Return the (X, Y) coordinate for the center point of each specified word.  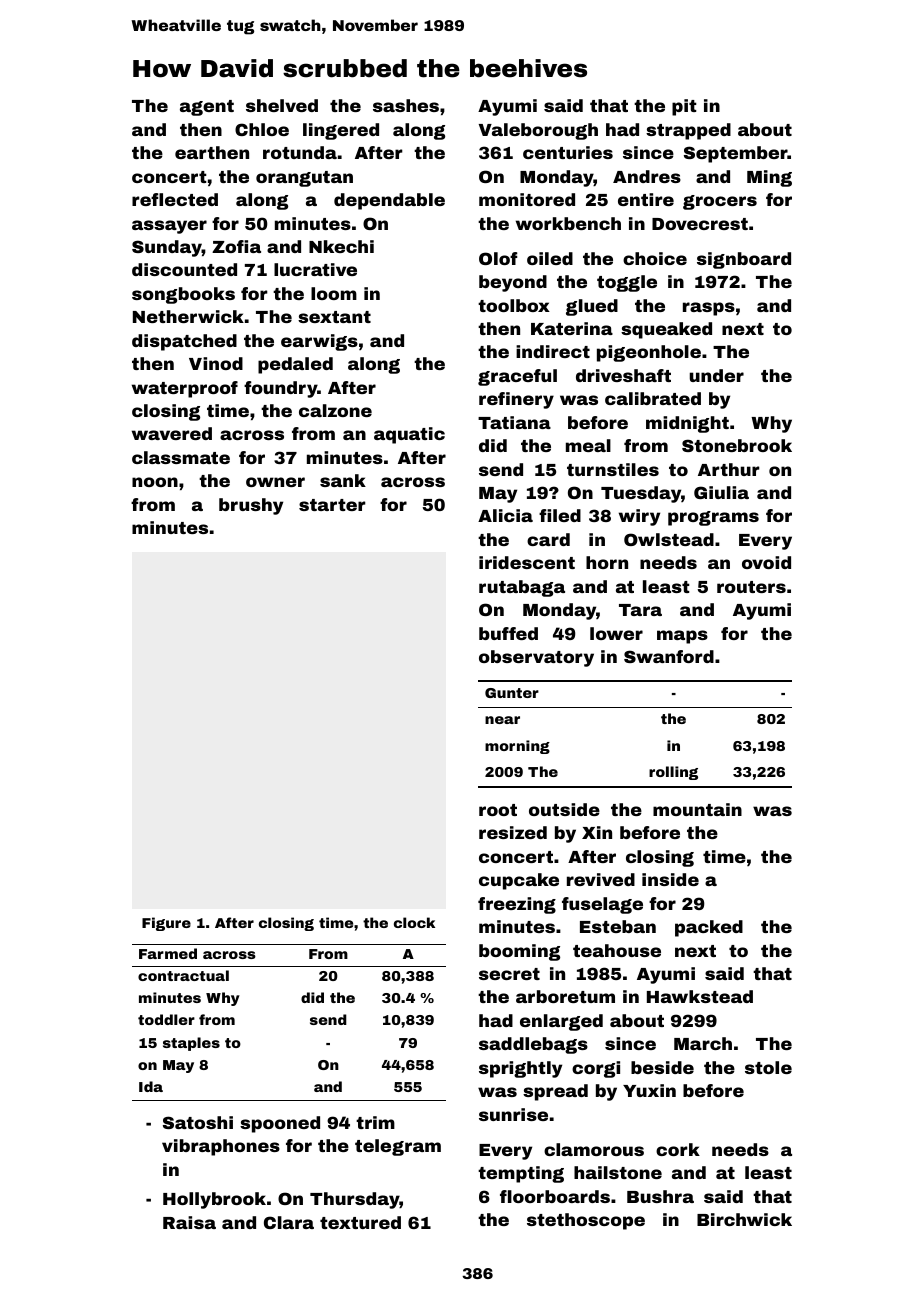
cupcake (519, 881)
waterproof (185, 389)
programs (713, 518)
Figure (166, 924)
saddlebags (533, 1045)
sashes (406, 105)
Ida (151, 1086)
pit (684, 107)
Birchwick (744, 1219)
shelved (282, 105)
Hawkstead (700, 996)
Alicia (505, 515)
